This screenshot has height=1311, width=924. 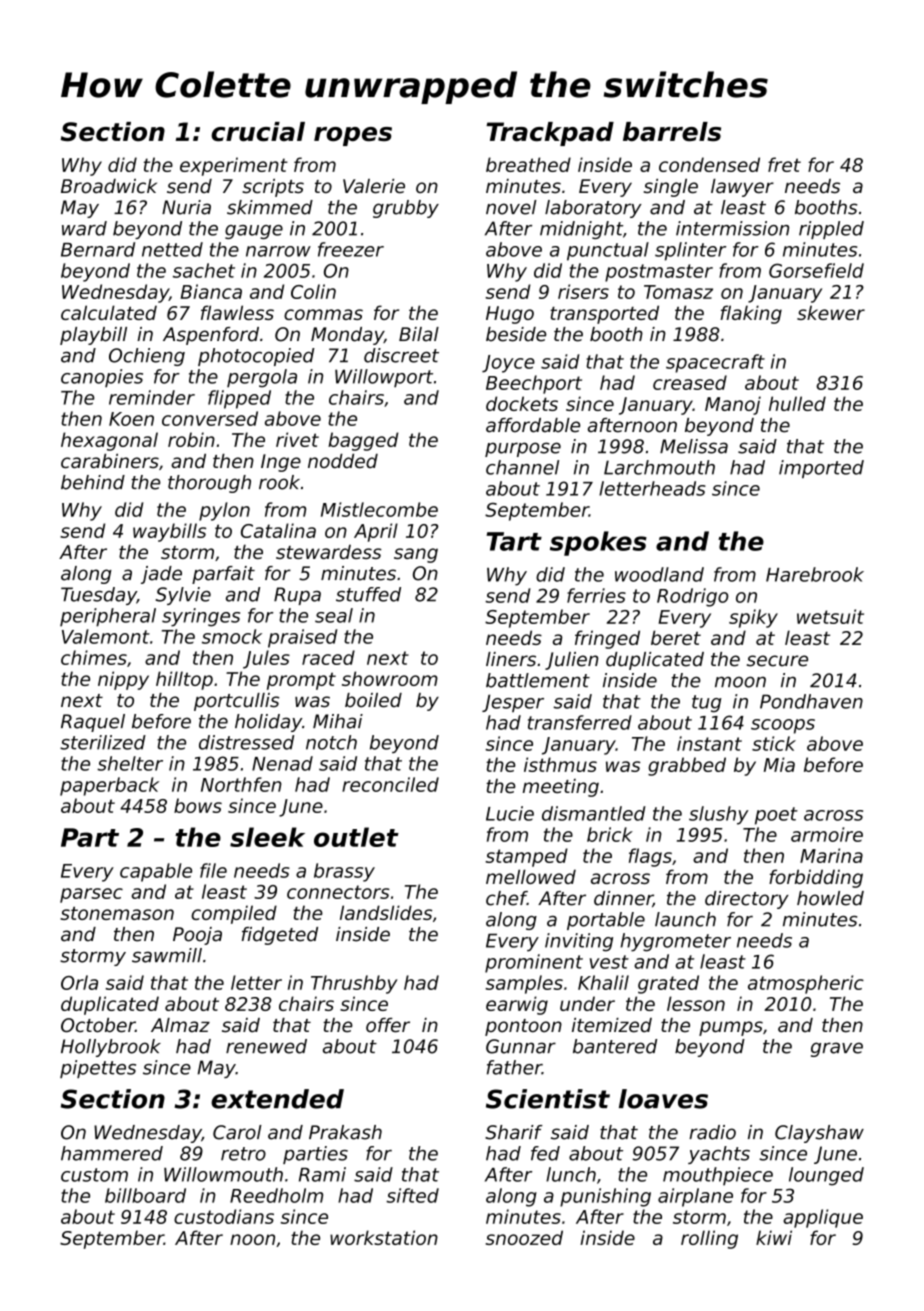 What do you see at coordinates (514, 541) in the screenshot?
I see `Tart` at bounding box center [514, 541].
